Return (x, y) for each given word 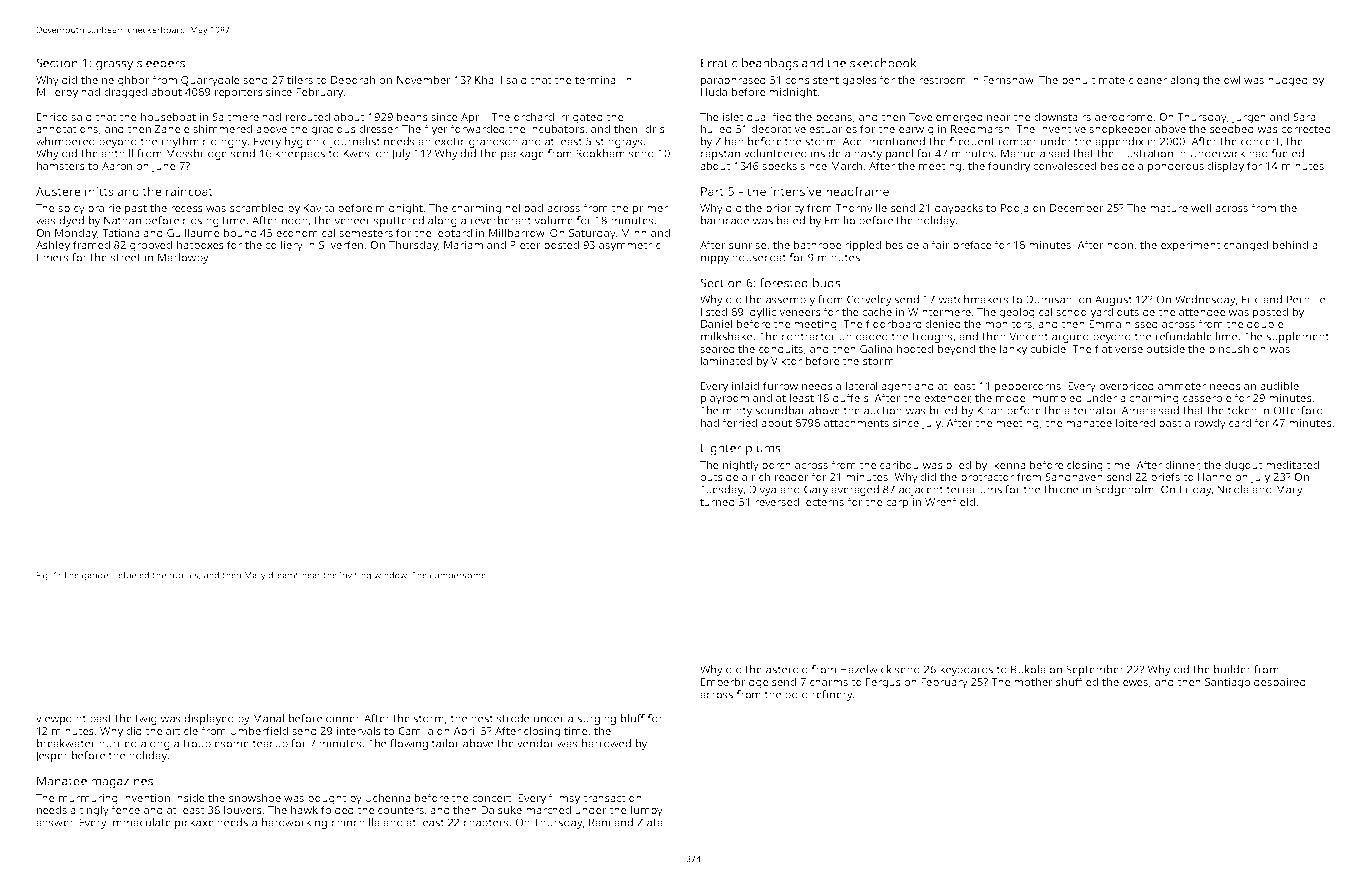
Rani (599, 822)
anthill (117, 153)
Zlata (650, 822)
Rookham (600, 153)
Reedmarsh (980, 128)
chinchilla (355, 822)
